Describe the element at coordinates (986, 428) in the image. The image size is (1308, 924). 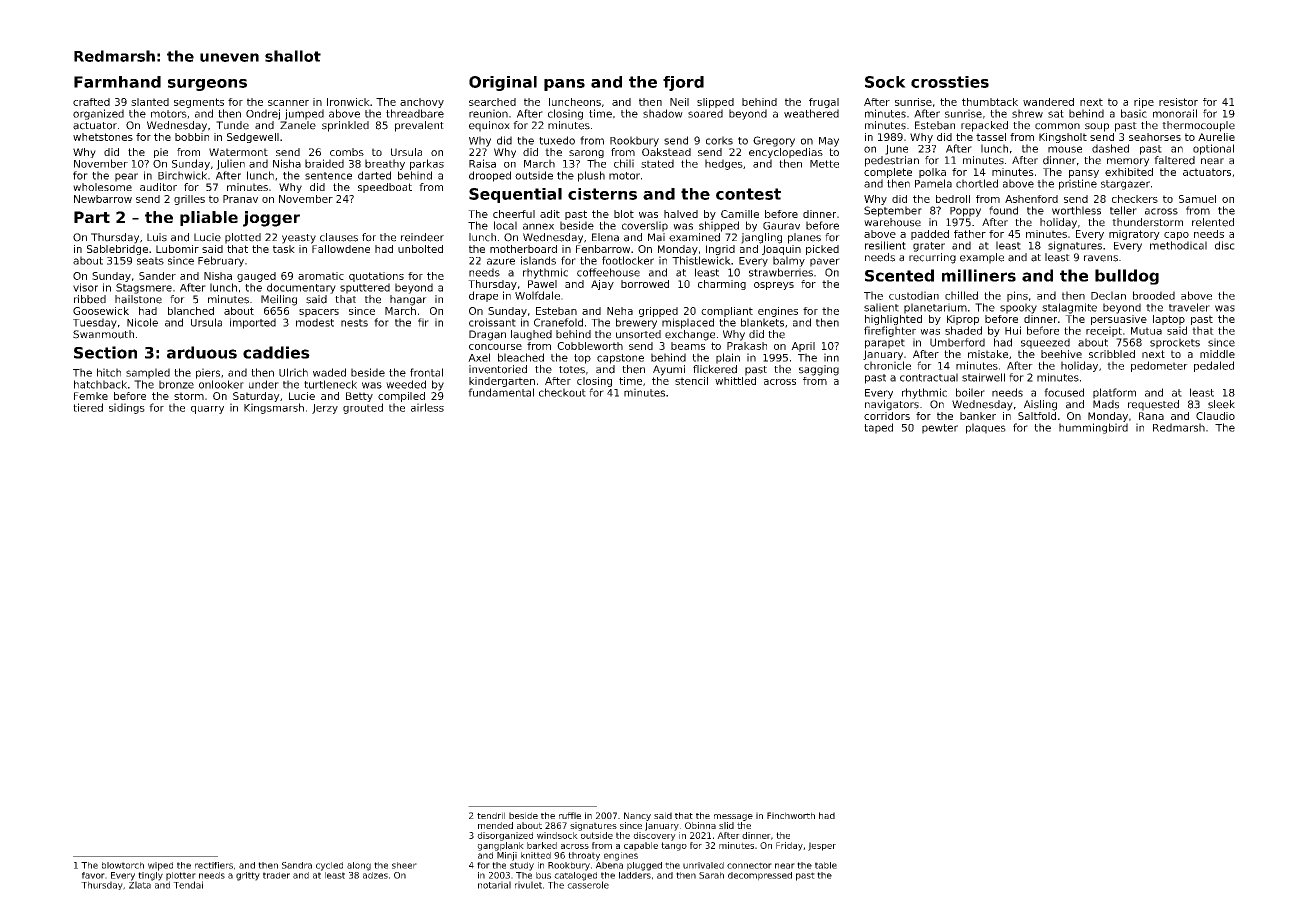
I see `plaques` at that location.
